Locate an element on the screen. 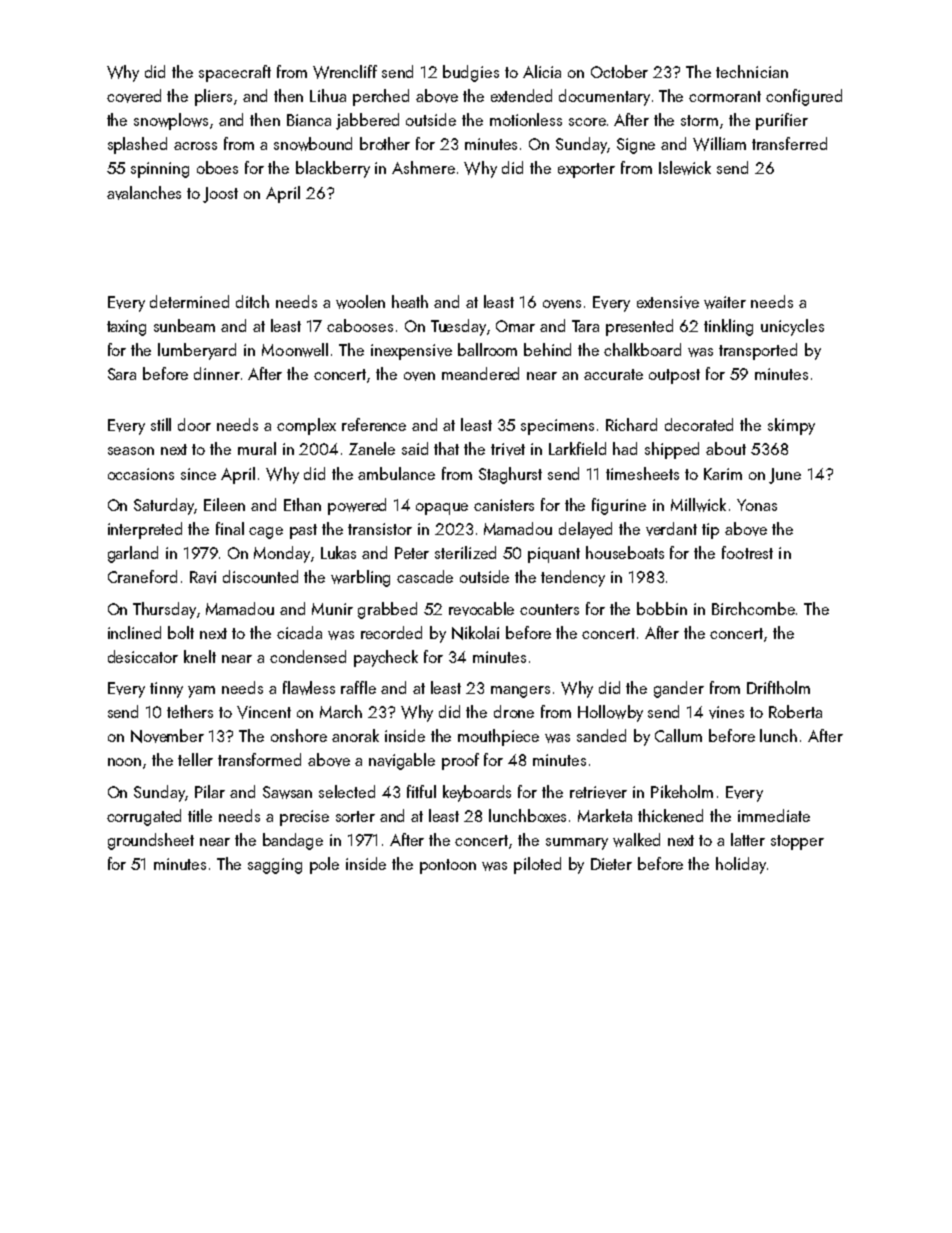 The width and height of the screenshot is (952, 1233). Pikeholm is located at coordinates (682, 791).
